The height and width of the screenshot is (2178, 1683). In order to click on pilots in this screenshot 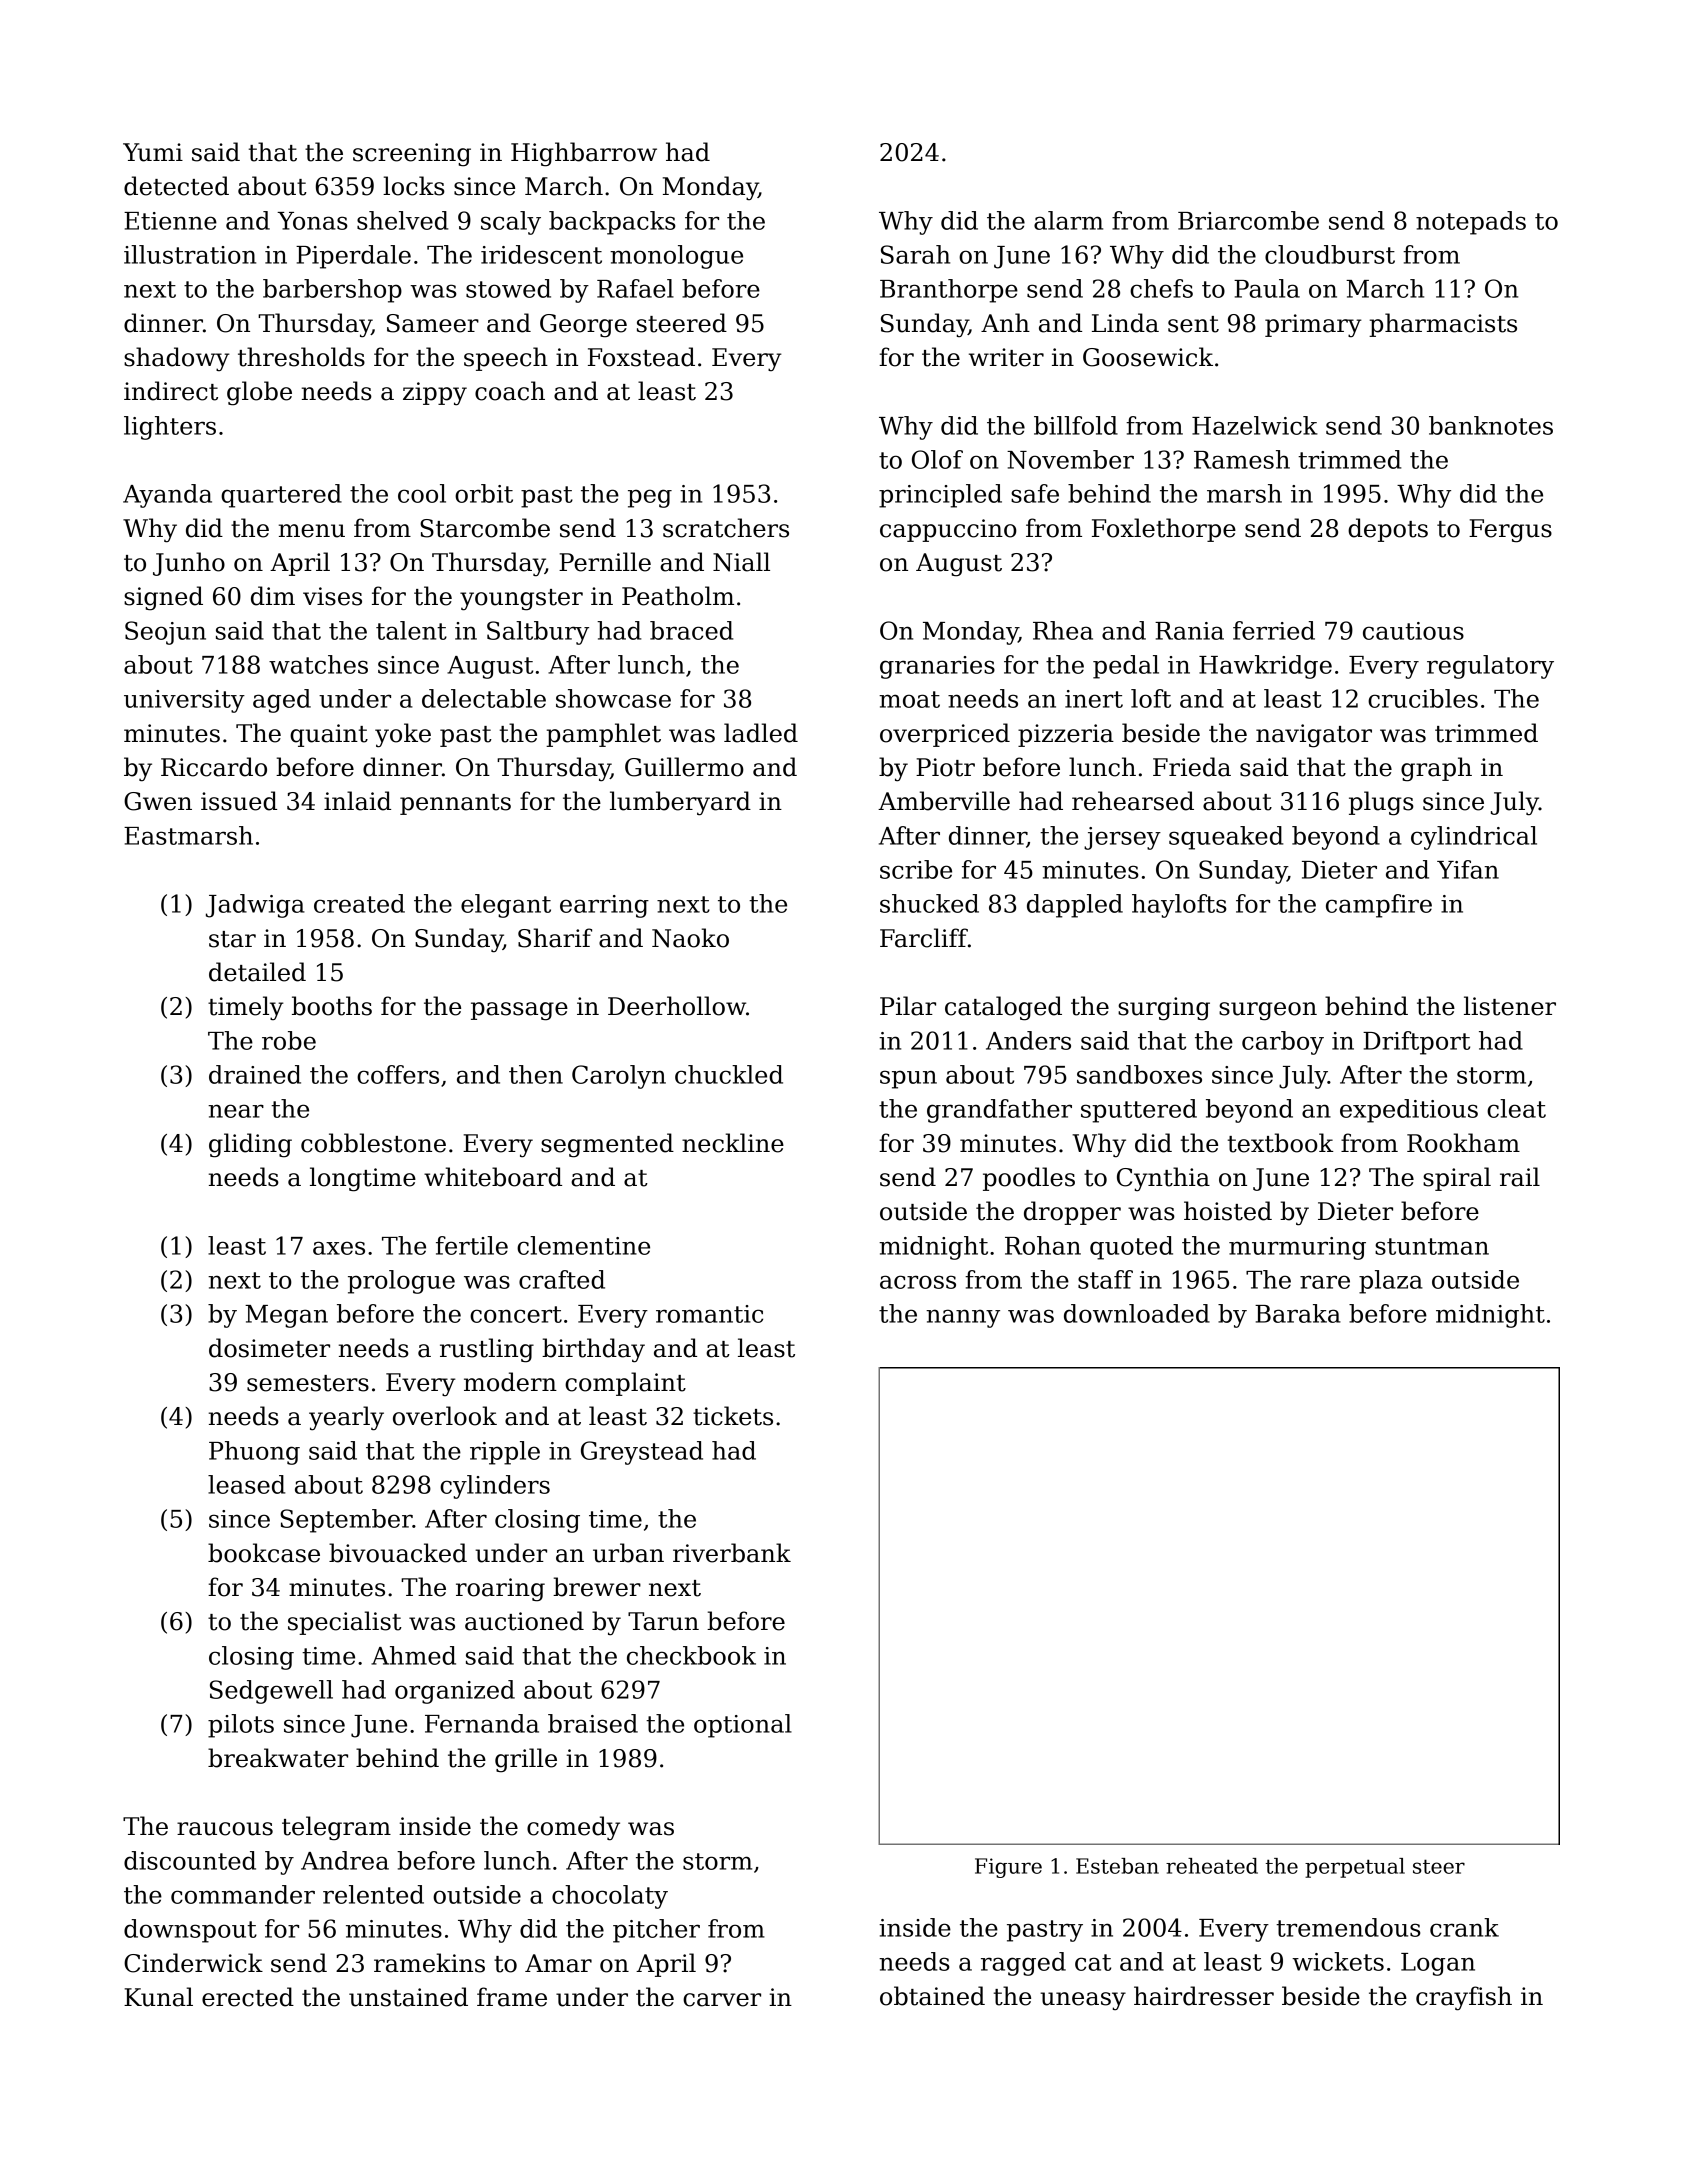, I will do `click(241, 1726)`.
